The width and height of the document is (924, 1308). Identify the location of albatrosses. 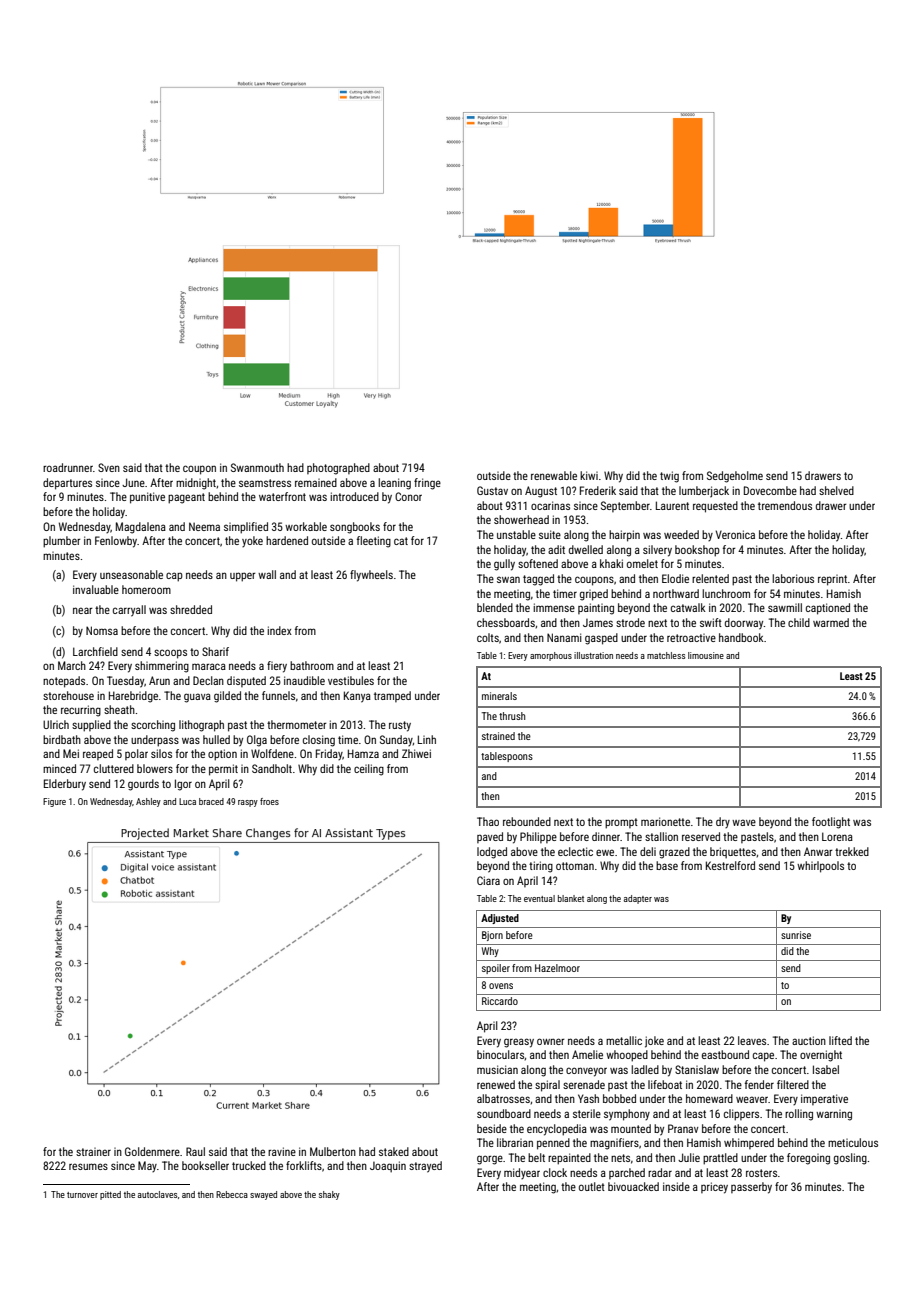
(503, 1098).
